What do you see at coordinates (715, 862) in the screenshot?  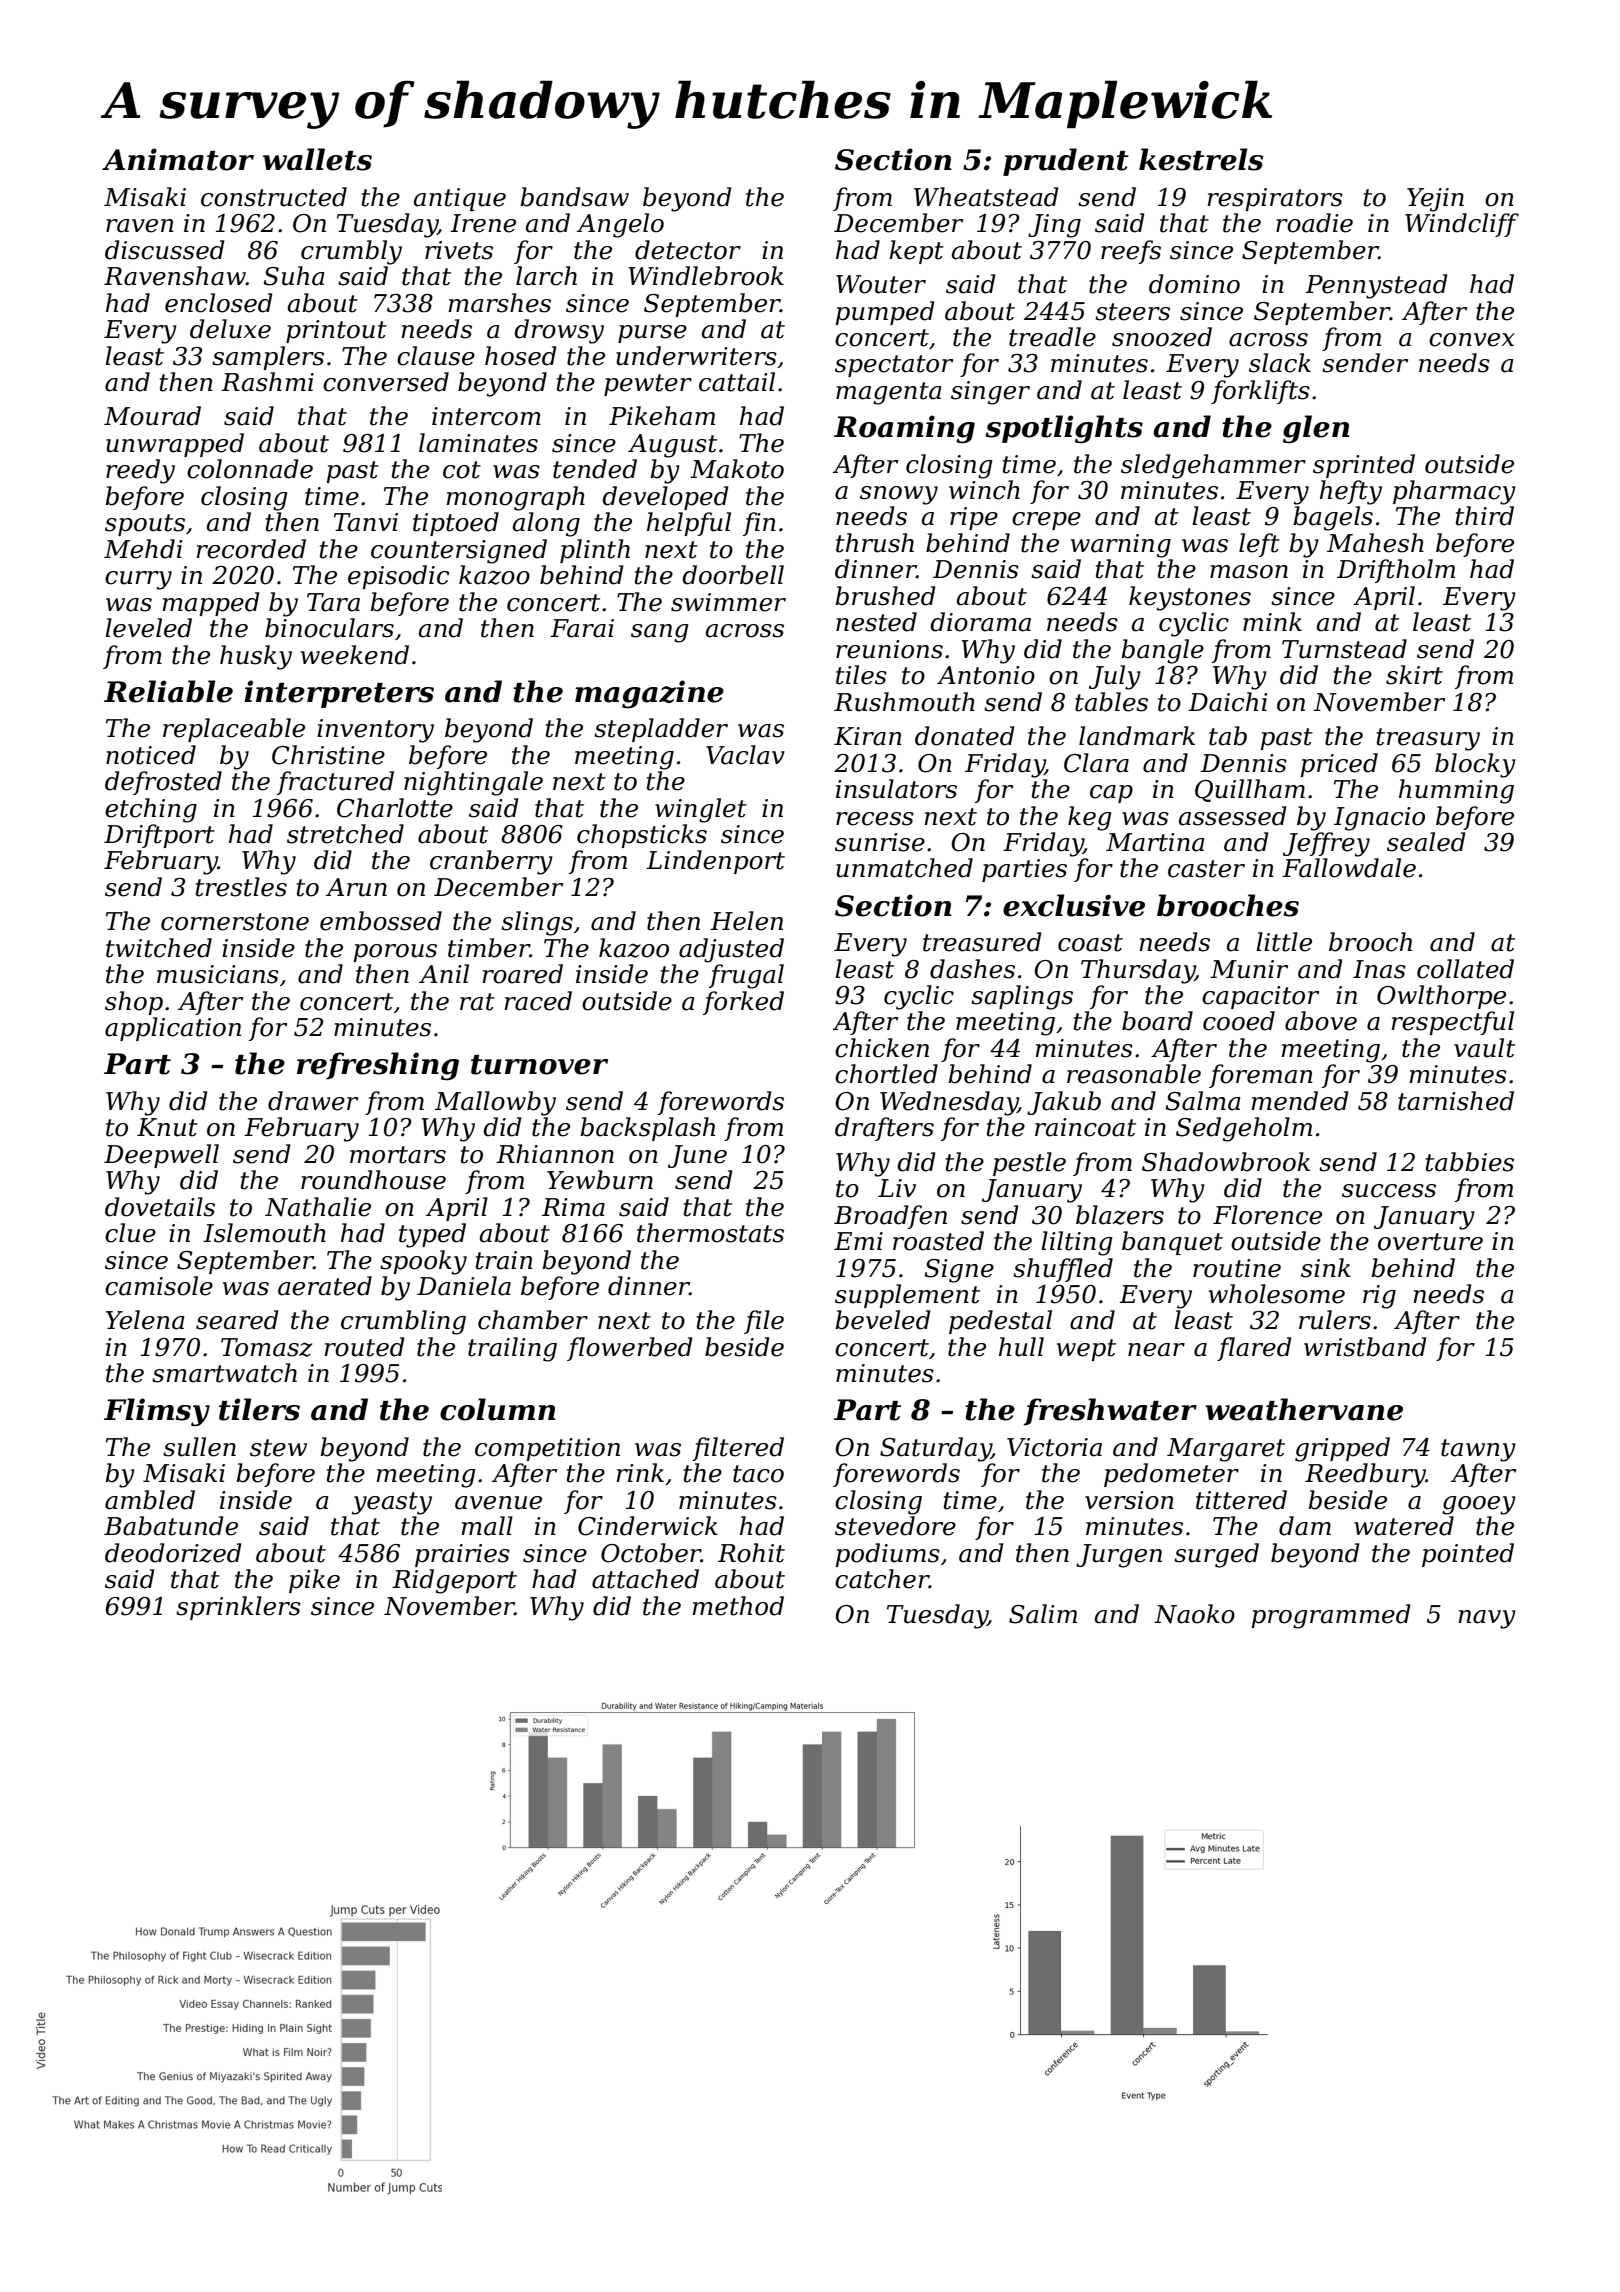 I see `Lindenport` at bounding box center [715, 862].
